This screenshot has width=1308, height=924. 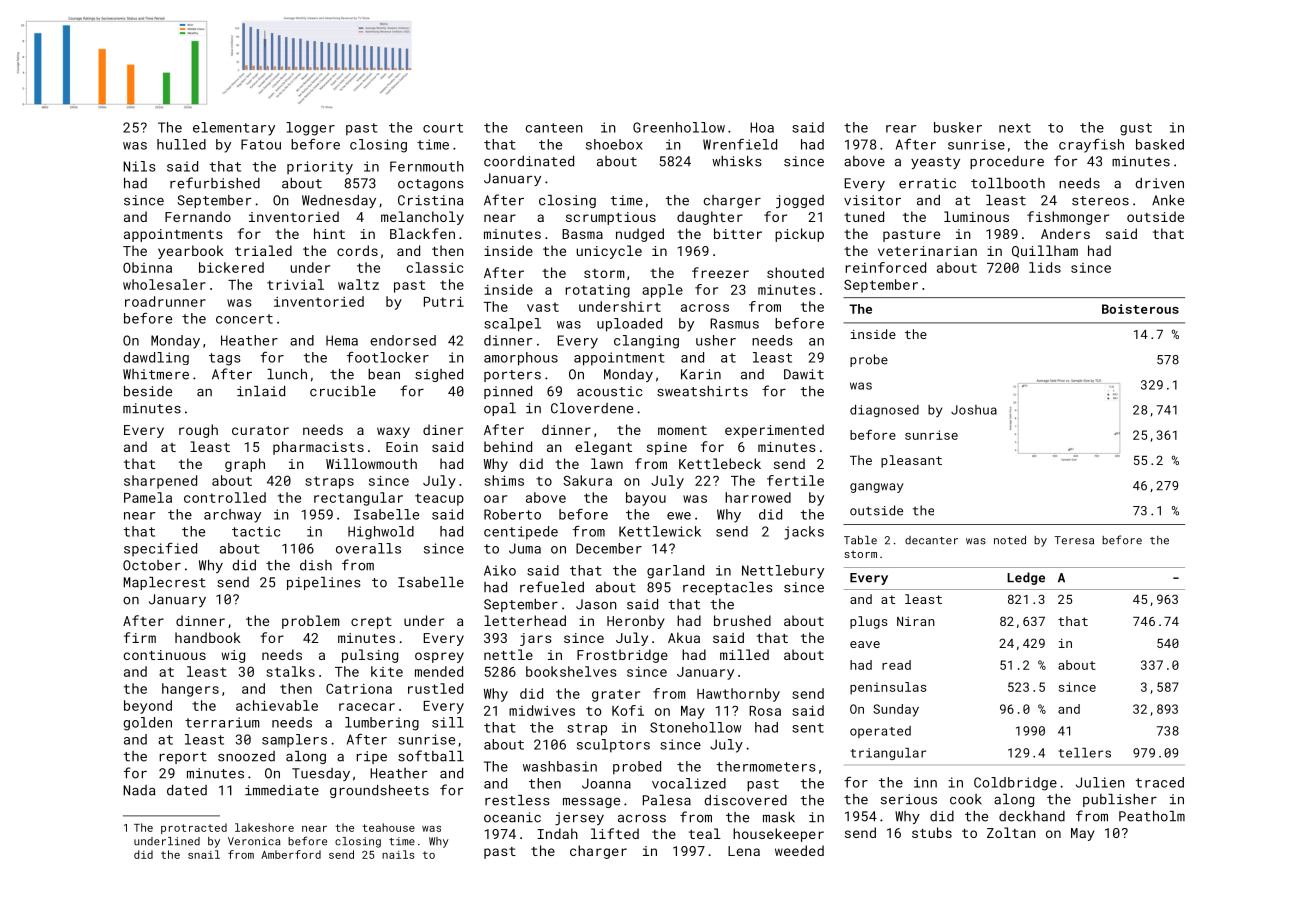 What do you see at coordinates (614, 144) in the screenshot?
I see `shoebox` at bounding box center [614, 144].
